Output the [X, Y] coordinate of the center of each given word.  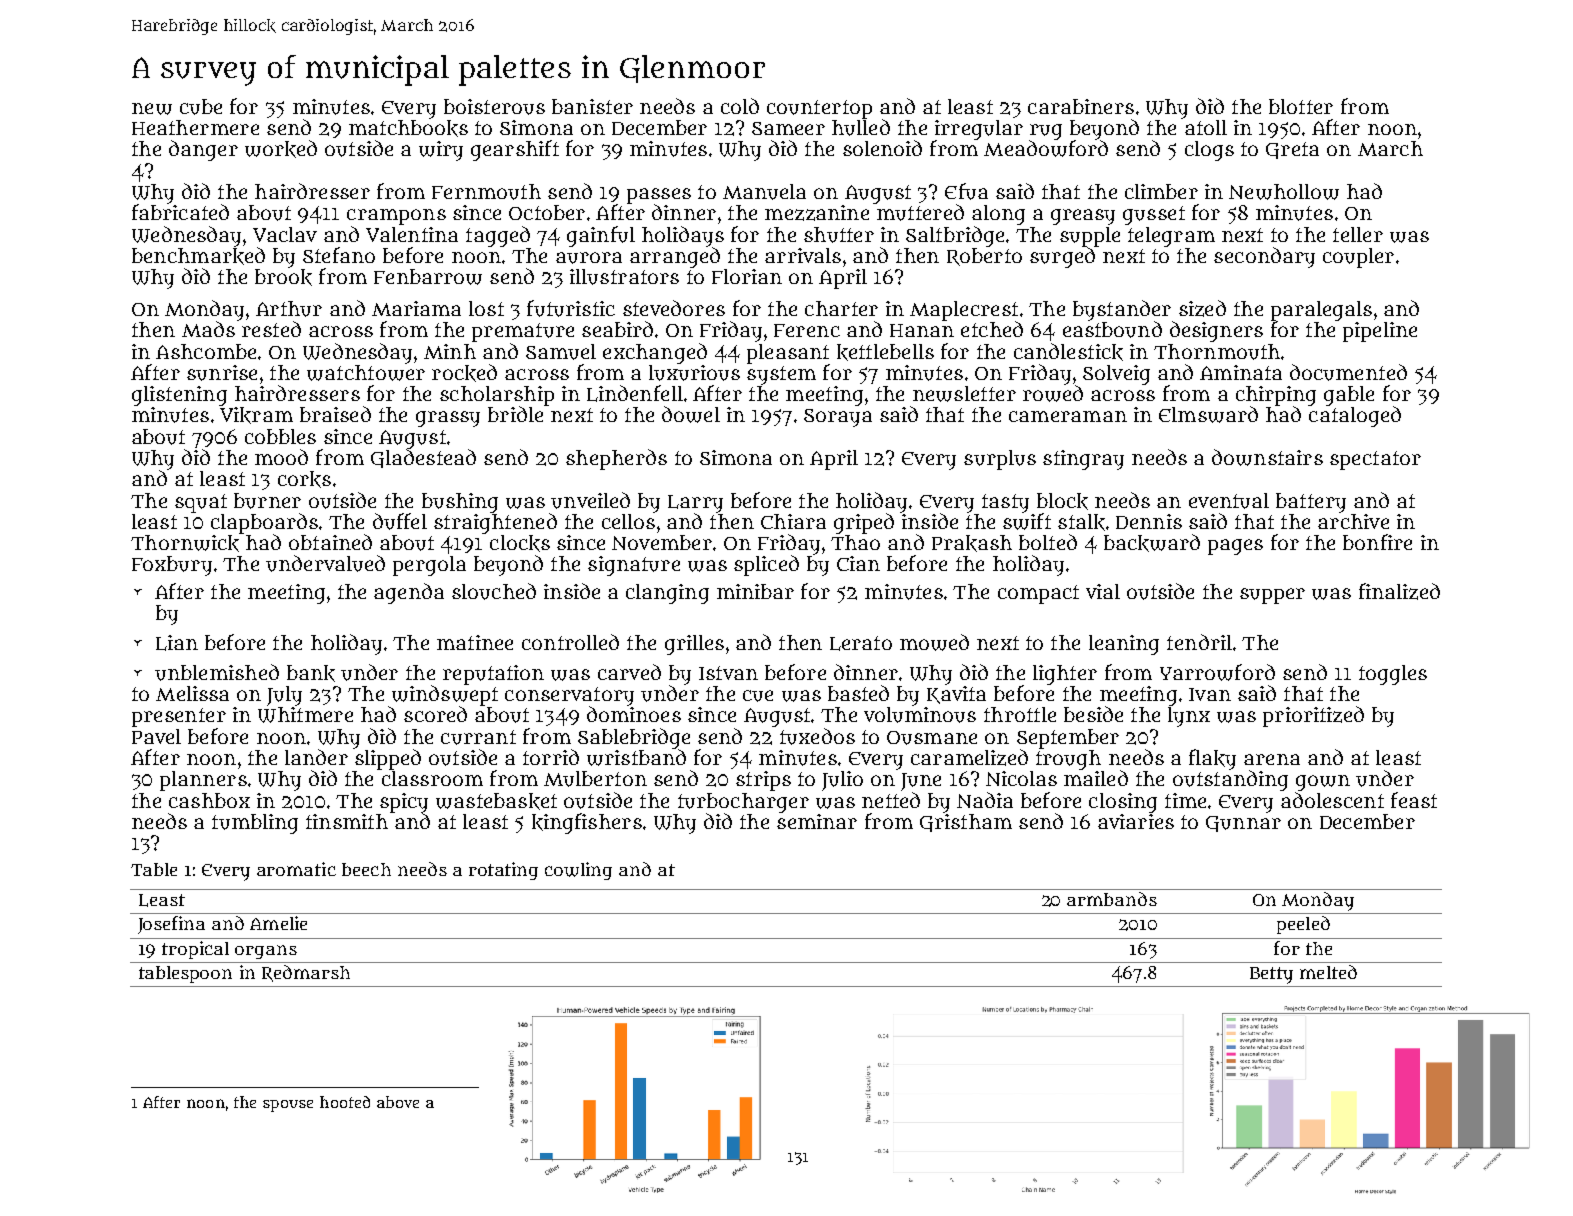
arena [1272, 759]
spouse [288, 1106]
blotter [1301, 106]
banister [592, 106]
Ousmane [932, 738]
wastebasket [496, 801]
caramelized [969, 757]
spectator [1375, 460]
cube [201, 107]
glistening [179, 396]
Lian [177, 643]
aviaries [1136, 821]
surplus [1000, 460]
